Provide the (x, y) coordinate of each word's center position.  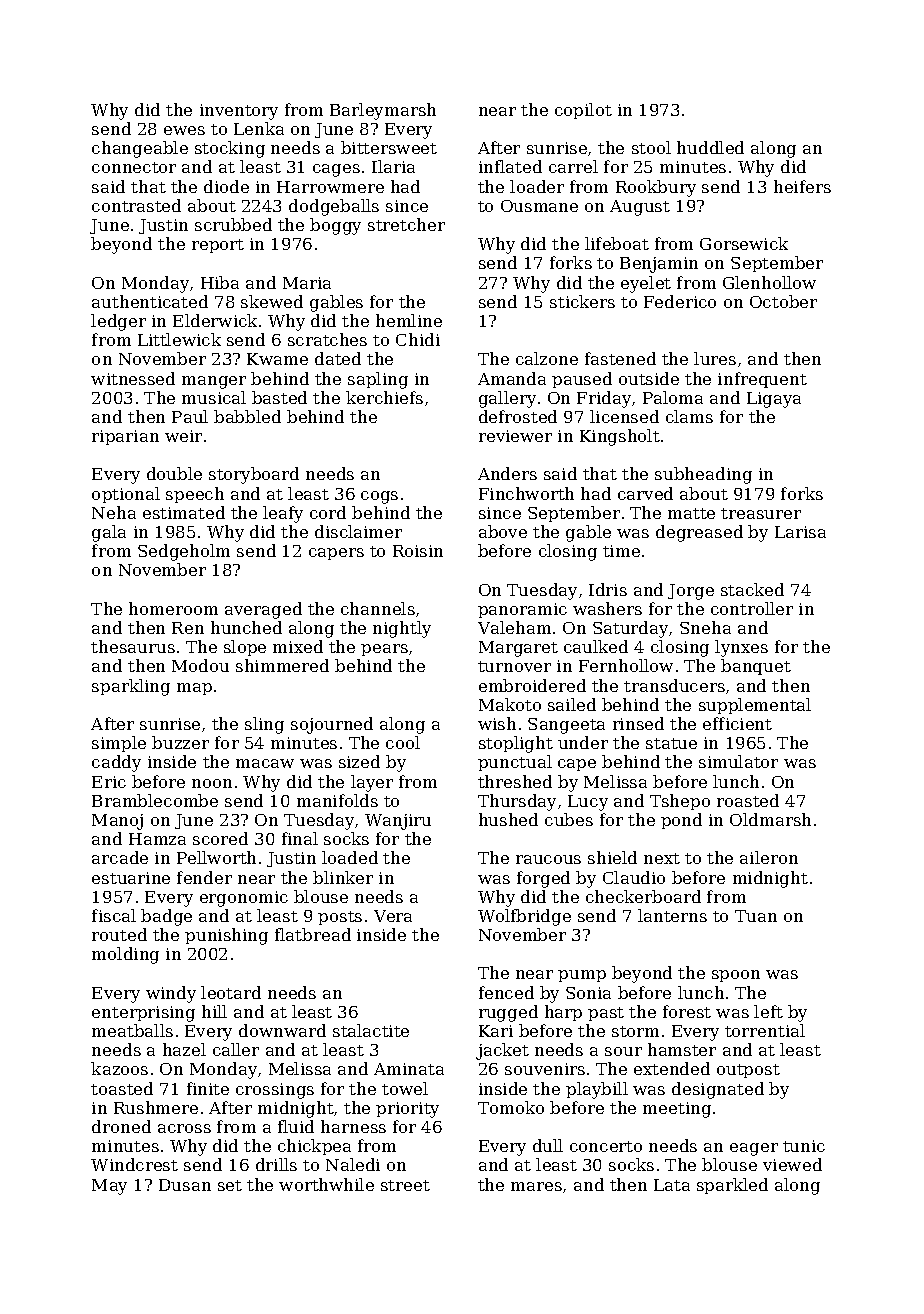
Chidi (418, 339)
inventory (239, 112)
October (783, 301)
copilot (583, 111)
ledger (118, 322)
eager (754, 1149)
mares (536, 1186)
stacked (752, 589)
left (768, 1011)
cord (328, 512)
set (230, 1185)
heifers (802, 186)
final (300, 838)
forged (543, 879)
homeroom (173, 608)
